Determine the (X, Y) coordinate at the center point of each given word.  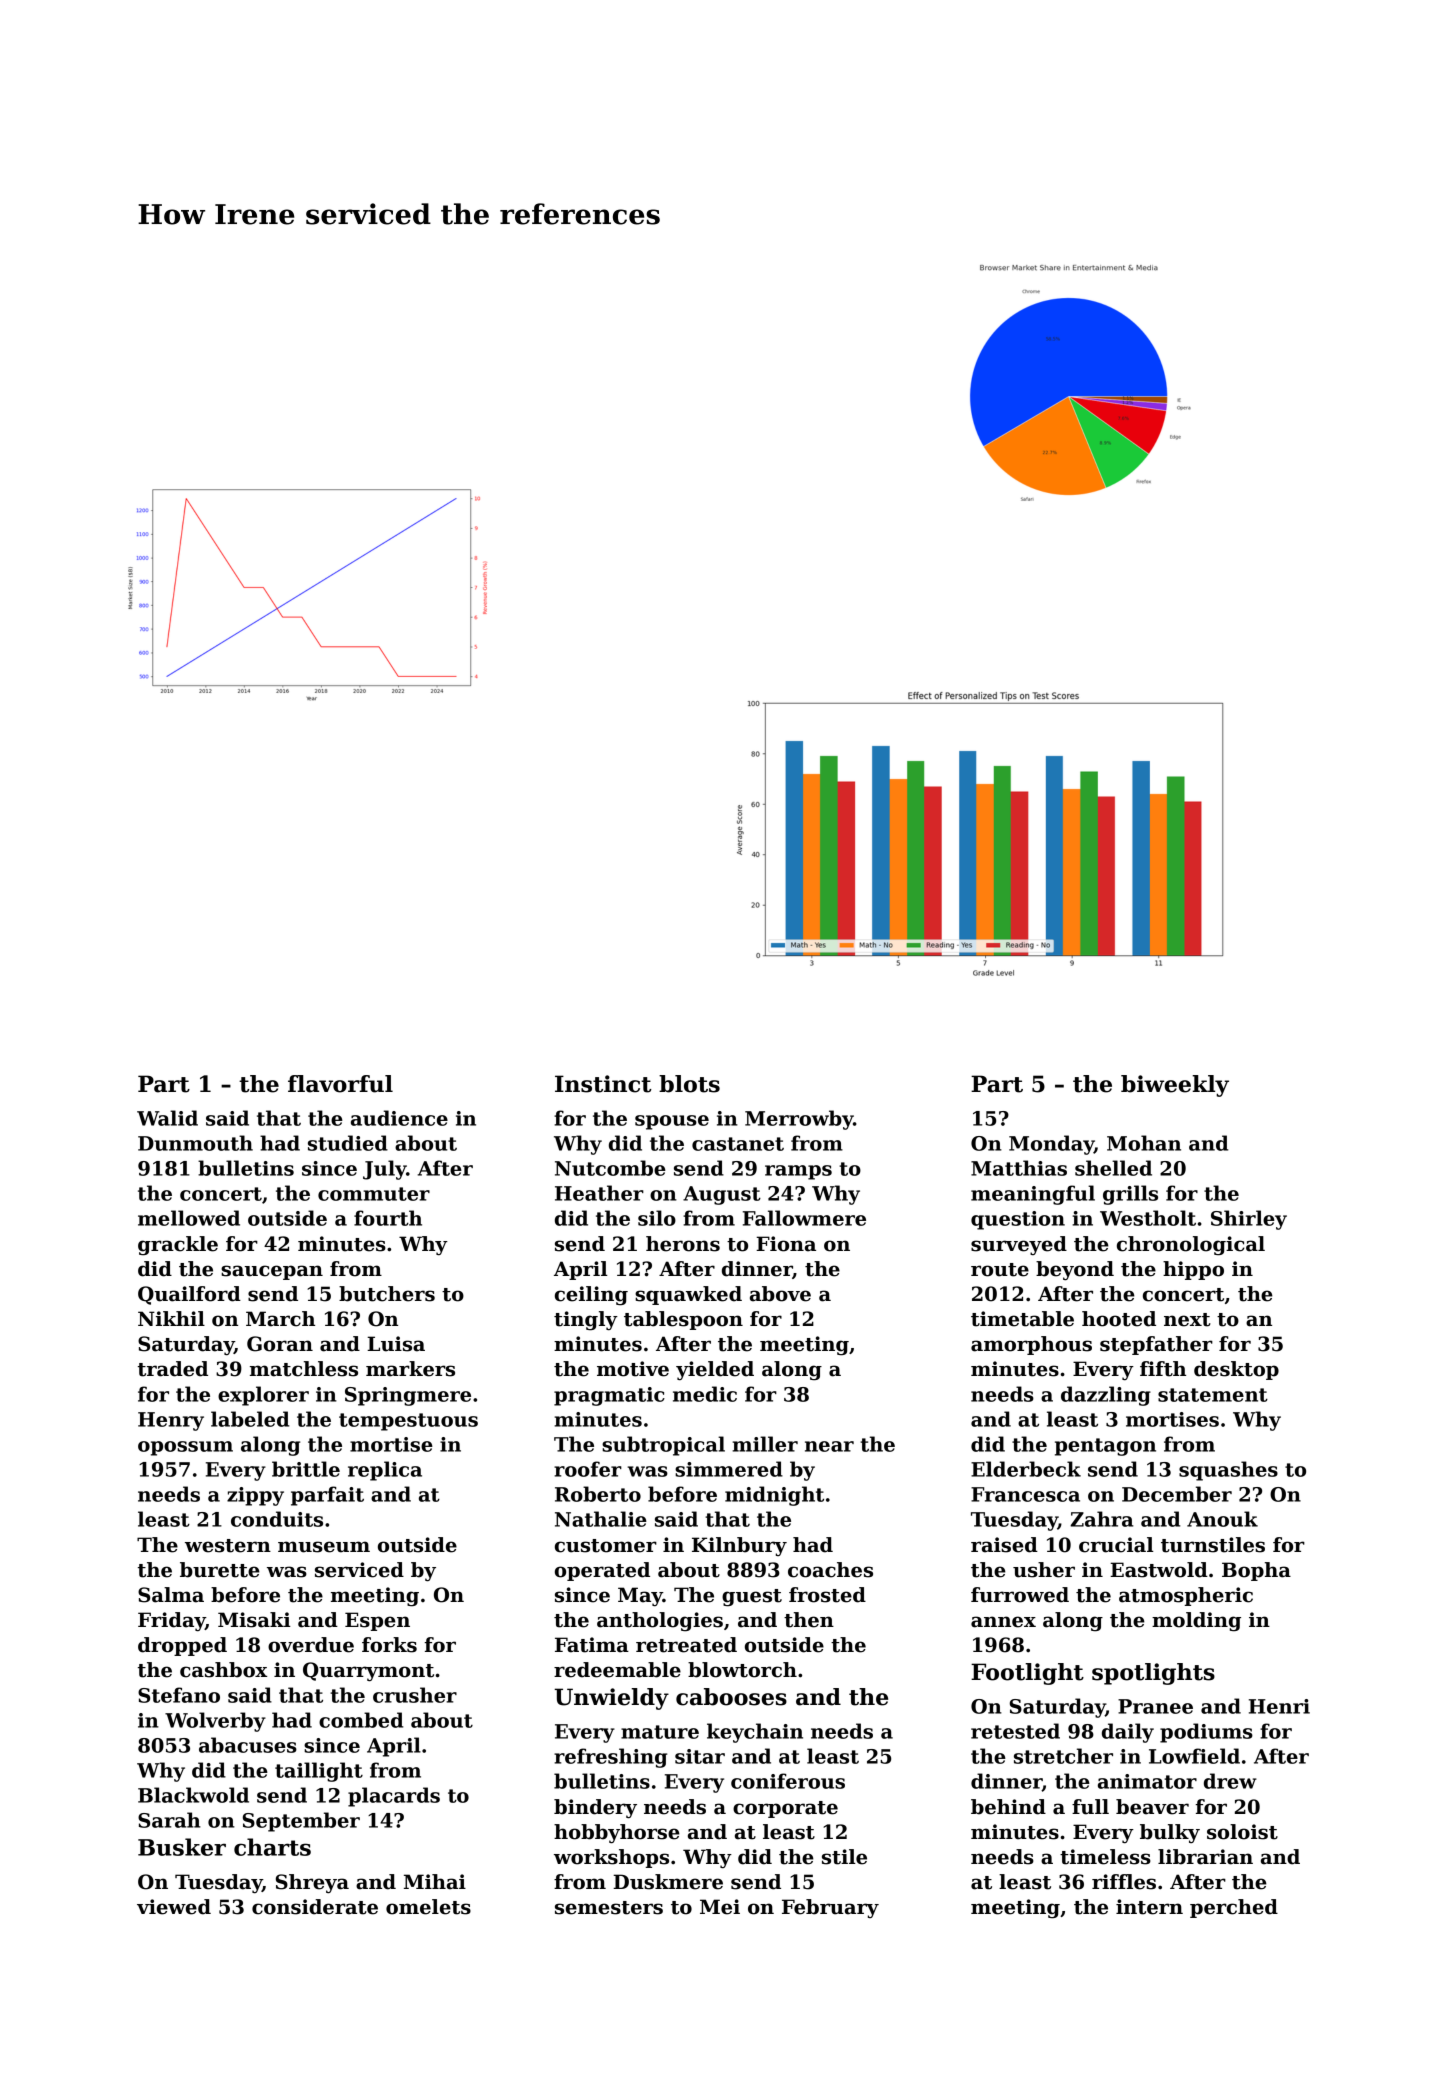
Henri (1279, 1706)
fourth (388, 1218)
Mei (720, 1907)
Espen (377, 1621)
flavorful (340, 1084)
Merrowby (799, 1120)
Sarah (169, 1820)
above (780, 1294)
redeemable (617, 1670)
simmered (729, 1469)
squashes (1228, 1471)
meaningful (1033, 1195)
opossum (185, 1448)
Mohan (1144, 1143)
